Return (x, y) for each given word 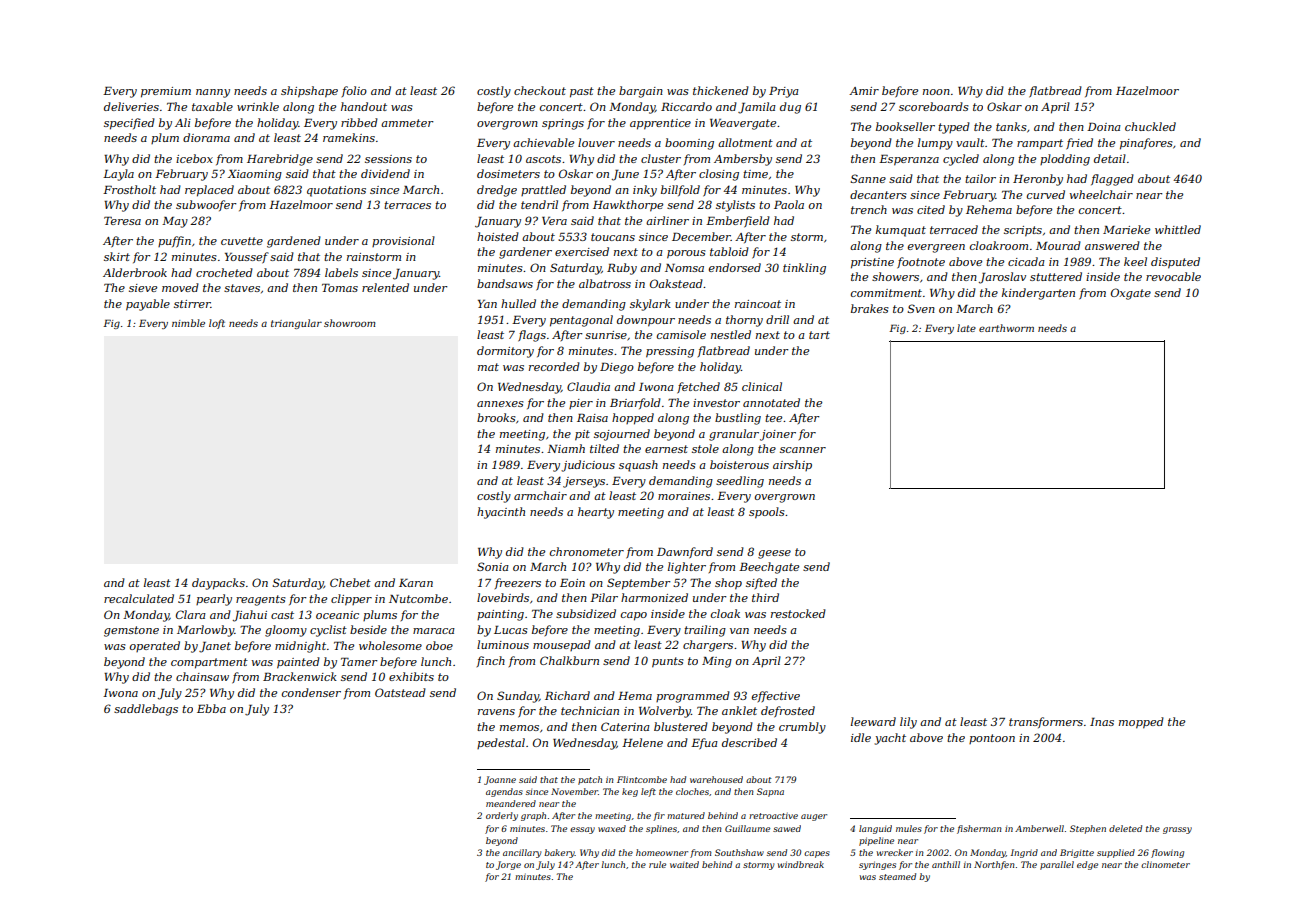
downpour (646, 321)
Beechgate (769, 568)
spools (767, 513)
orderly (502, 816)
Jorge (508, 865)
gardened (294, 242)
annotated (771, 402)
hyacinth (501, 513)
